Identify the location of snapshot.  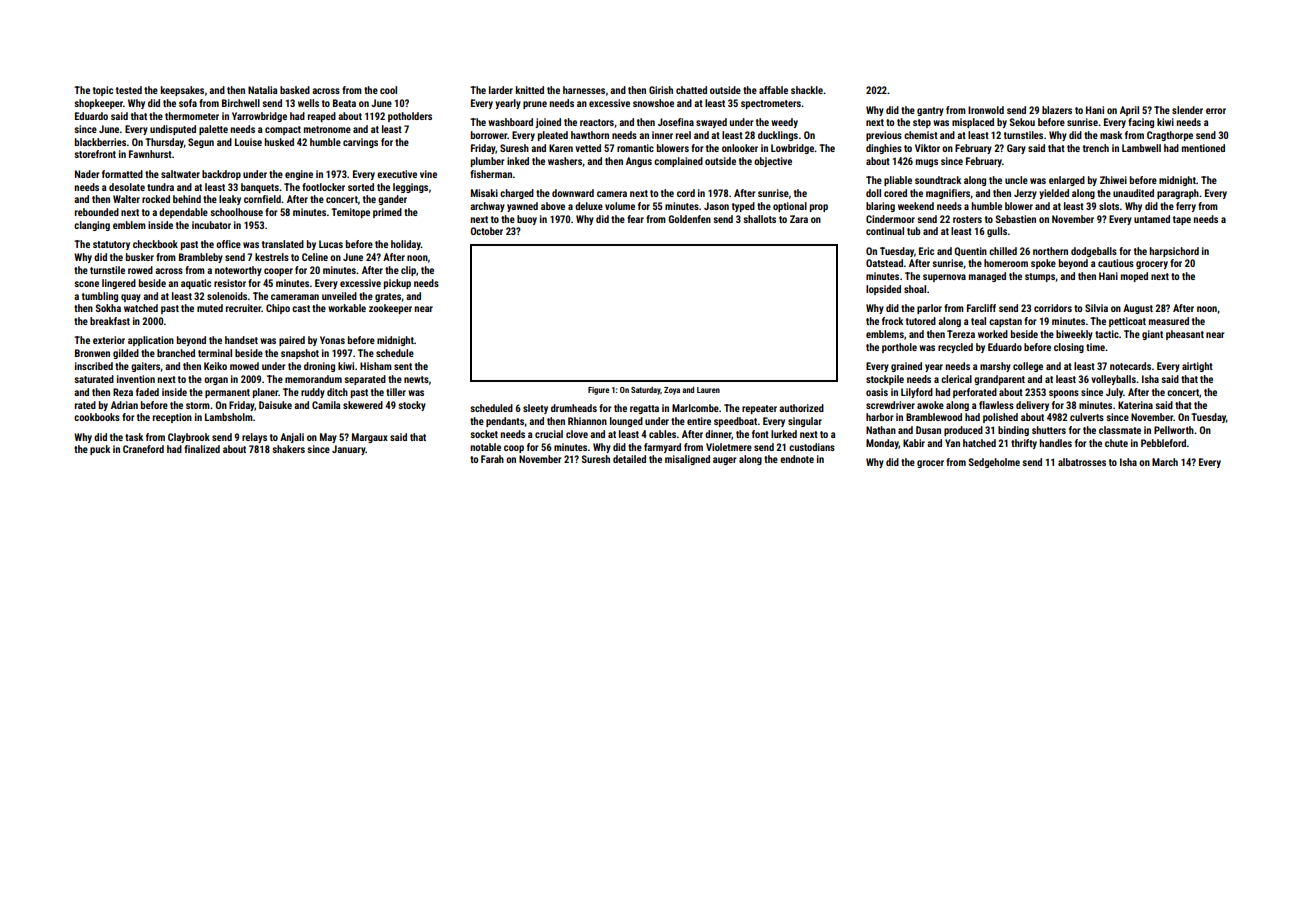
(300, 354).
